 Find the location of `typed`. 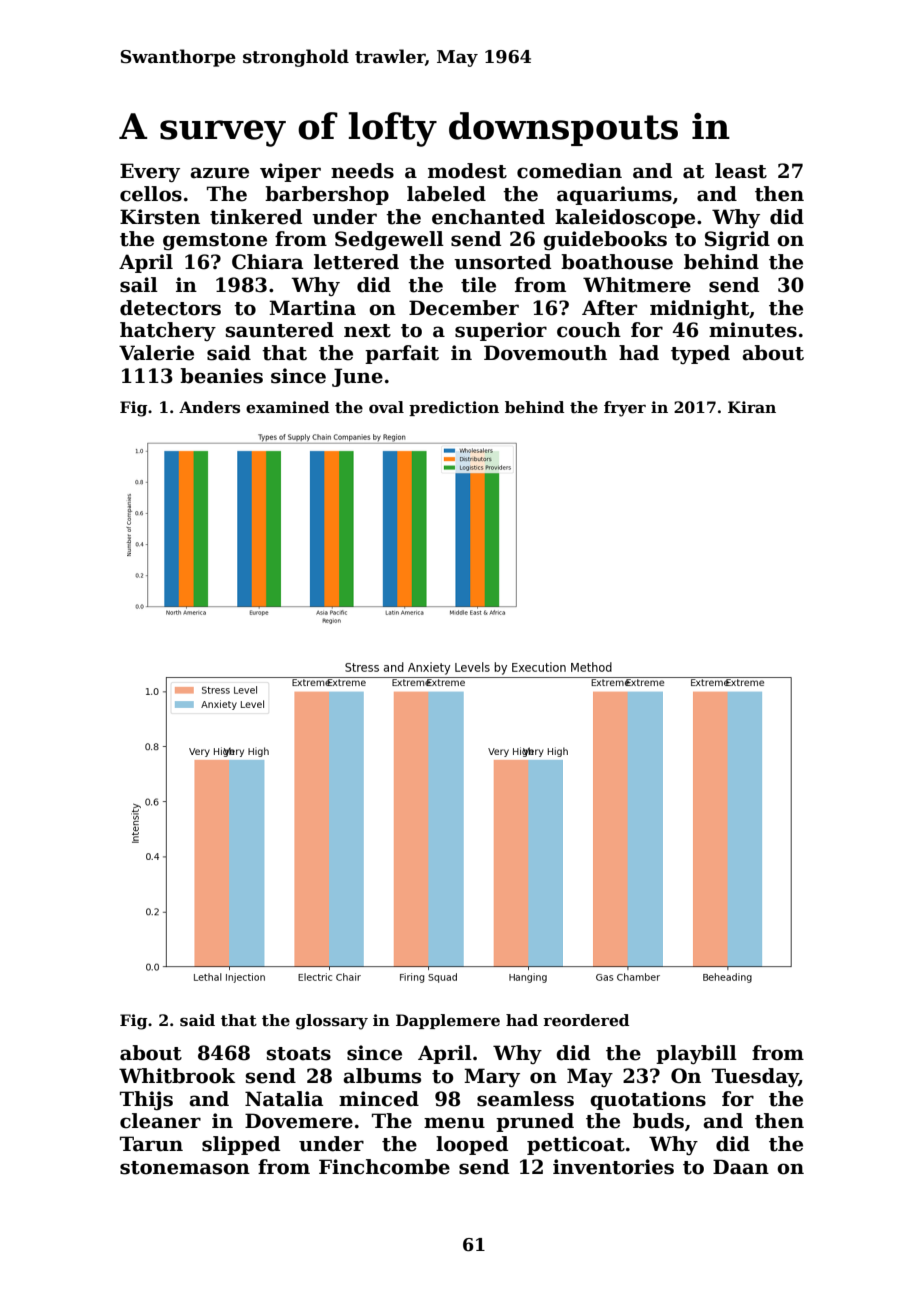

typed is located at coordinates (700, 354).
